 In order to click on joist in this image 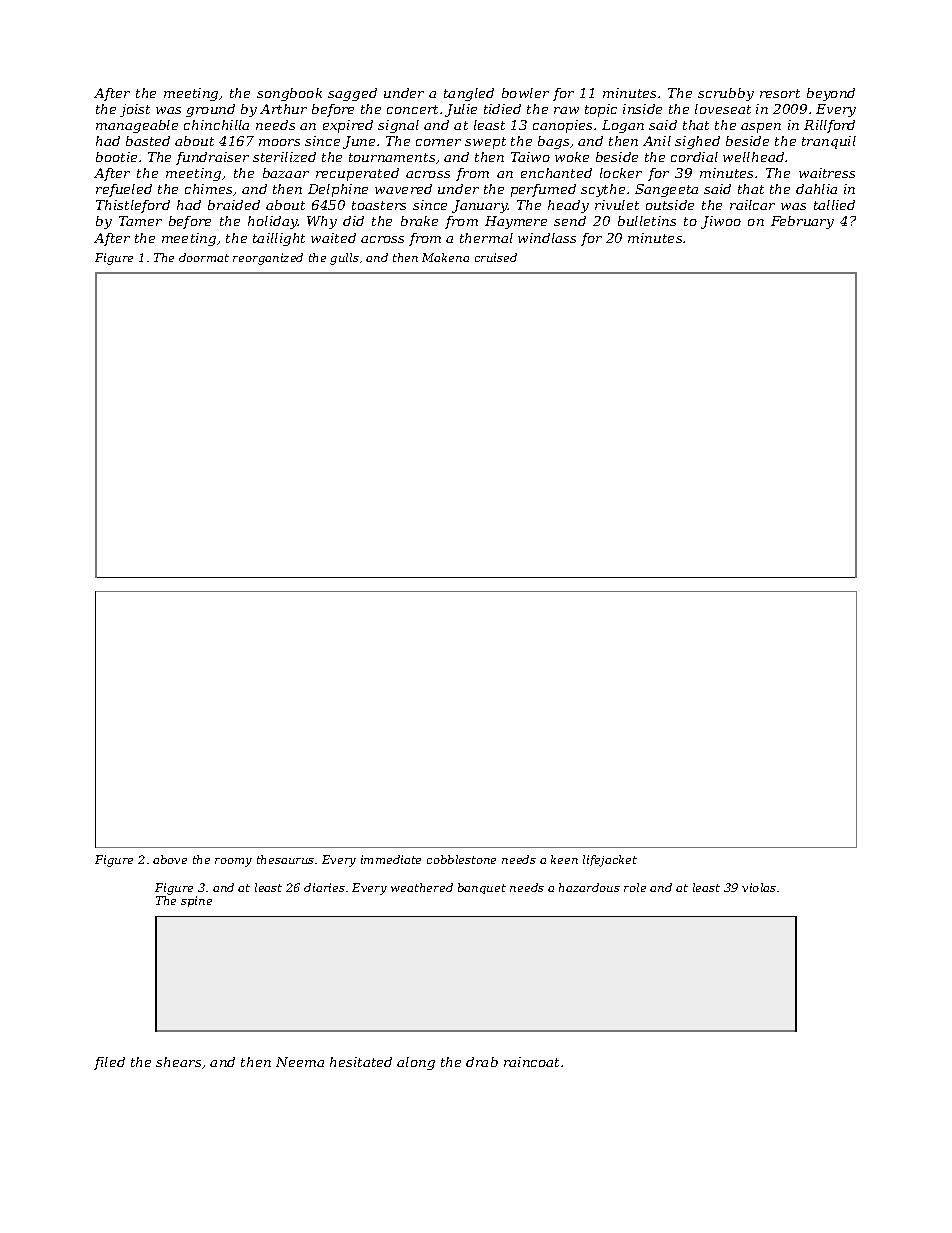, I will do `click(135, 110)`.
